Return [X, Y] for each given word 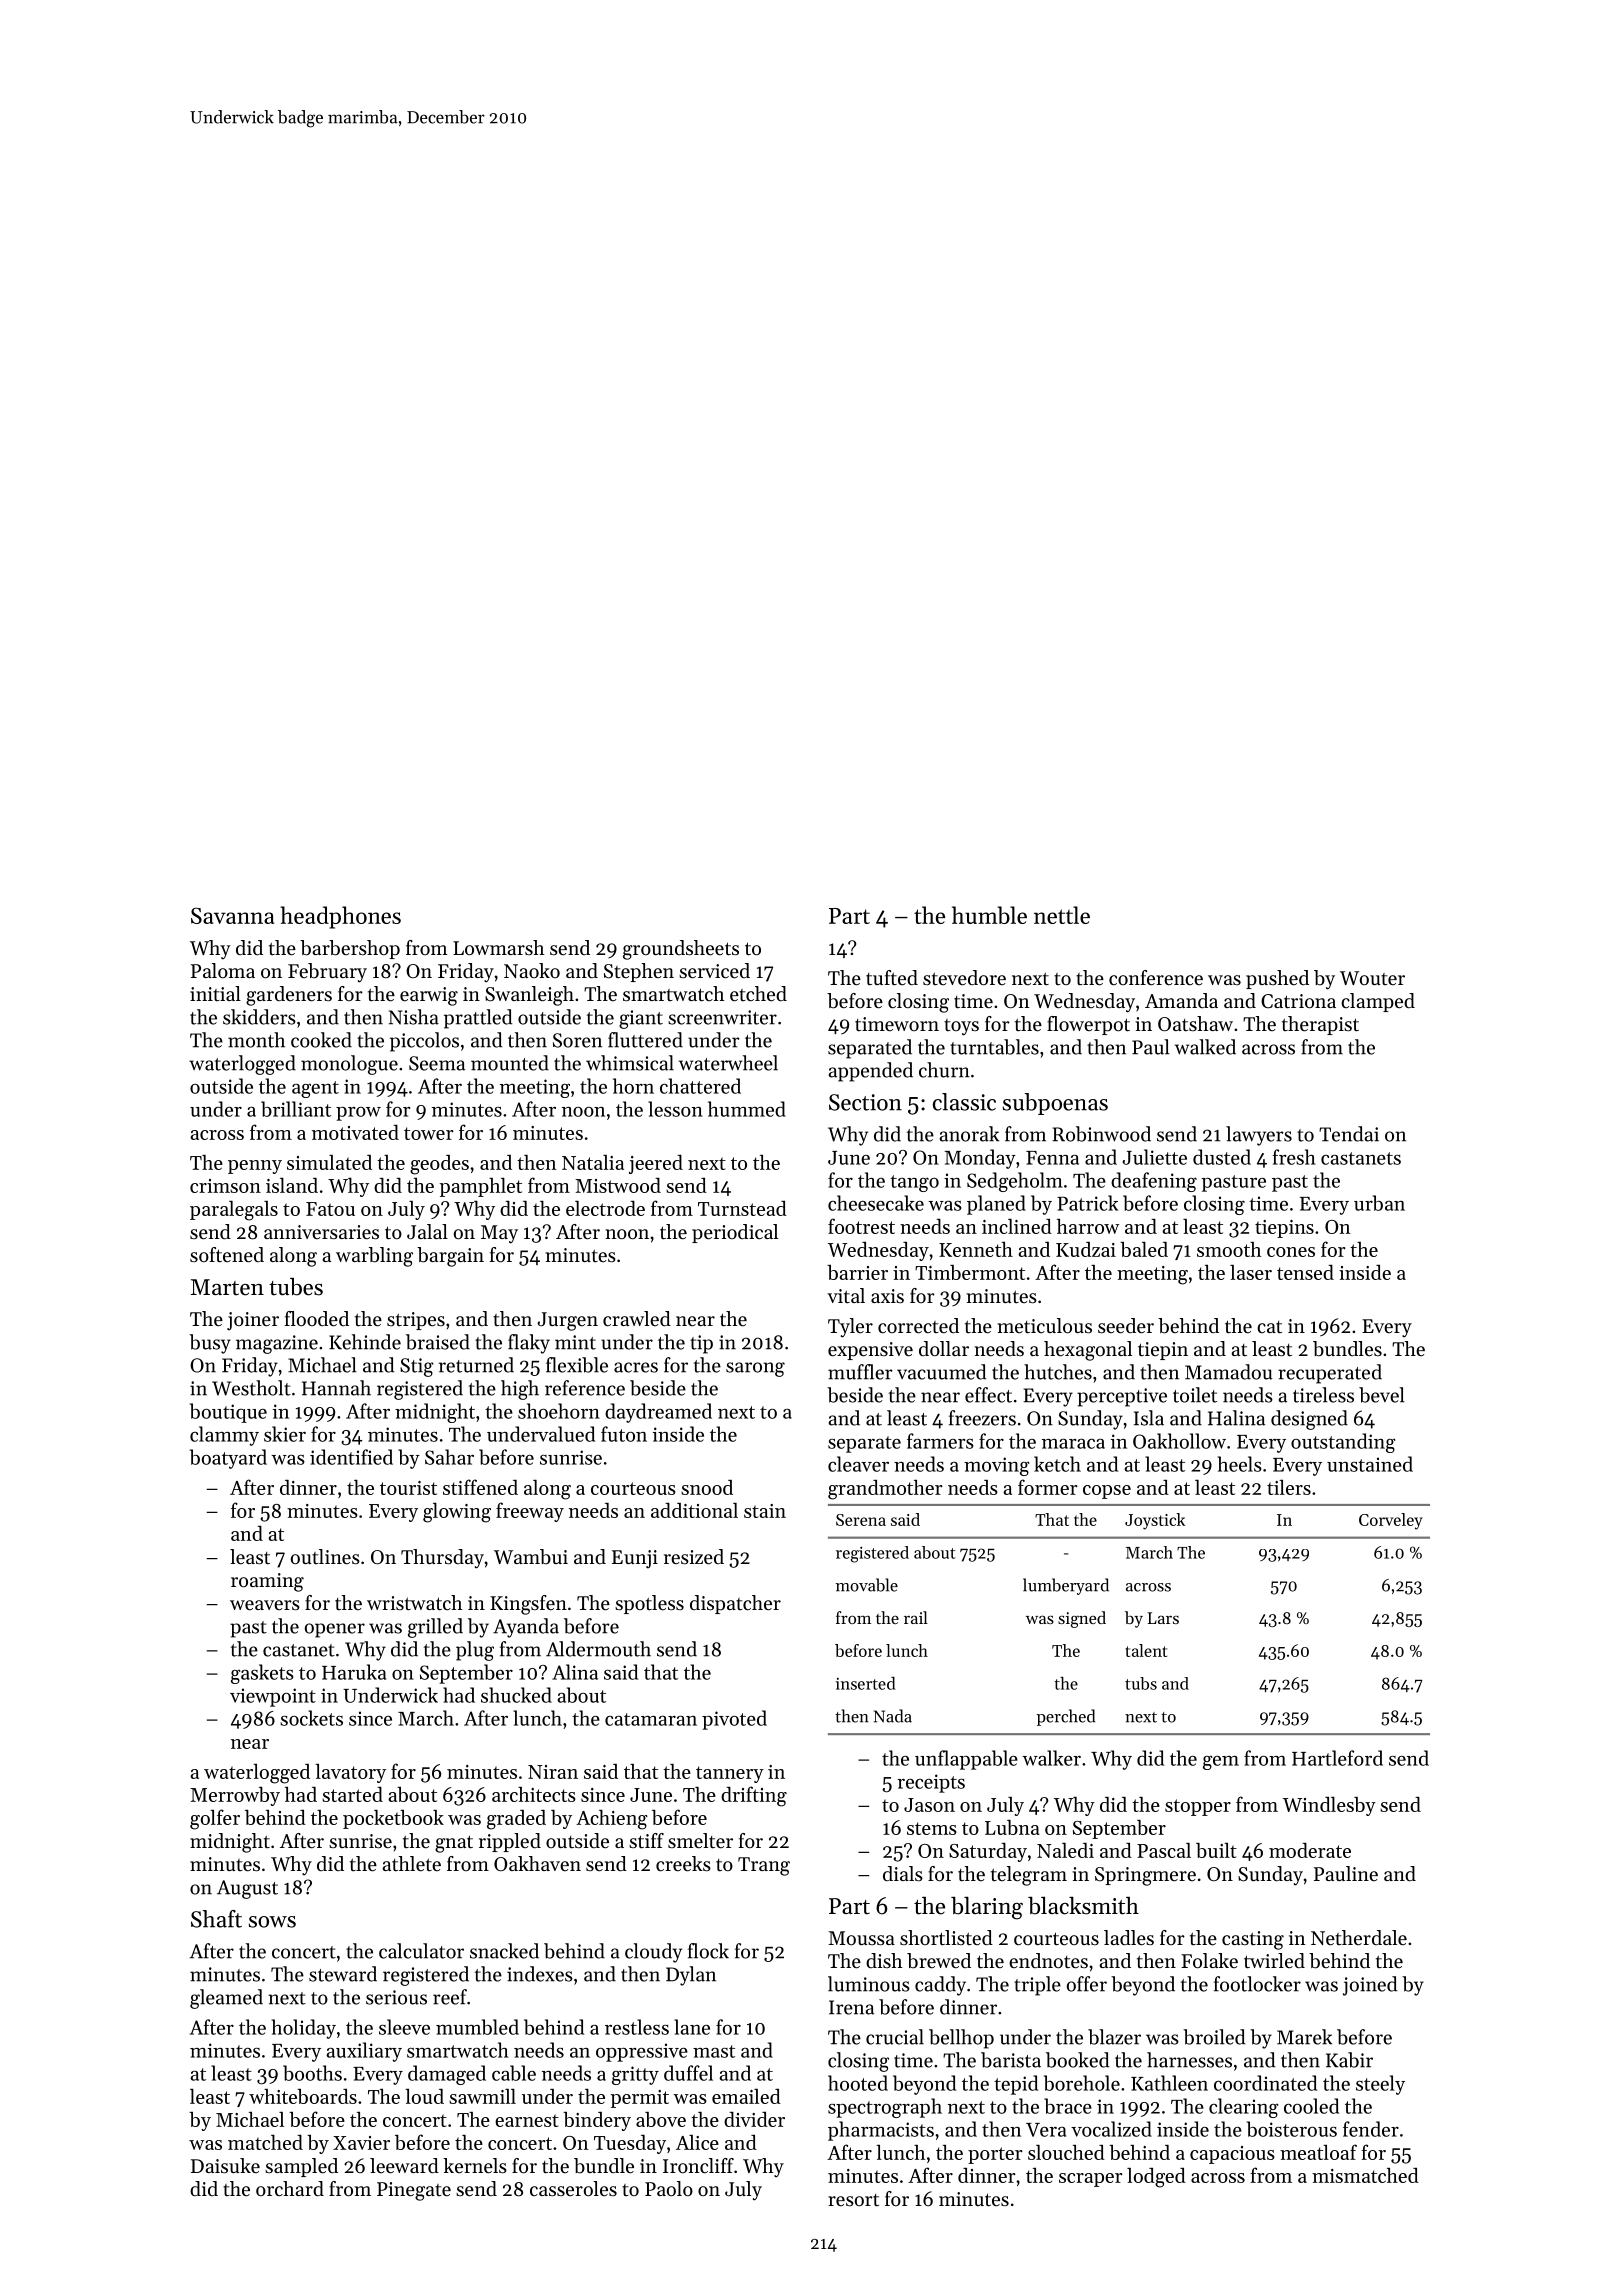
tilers [1289, 1487]
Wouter [1372, 978]
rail [916, 1617]
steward [343, 1974]
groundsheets [681, 950]
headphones [340, 917]
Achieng [612, 1820]
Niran [553, 1772]
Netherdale [1359, 1938]
